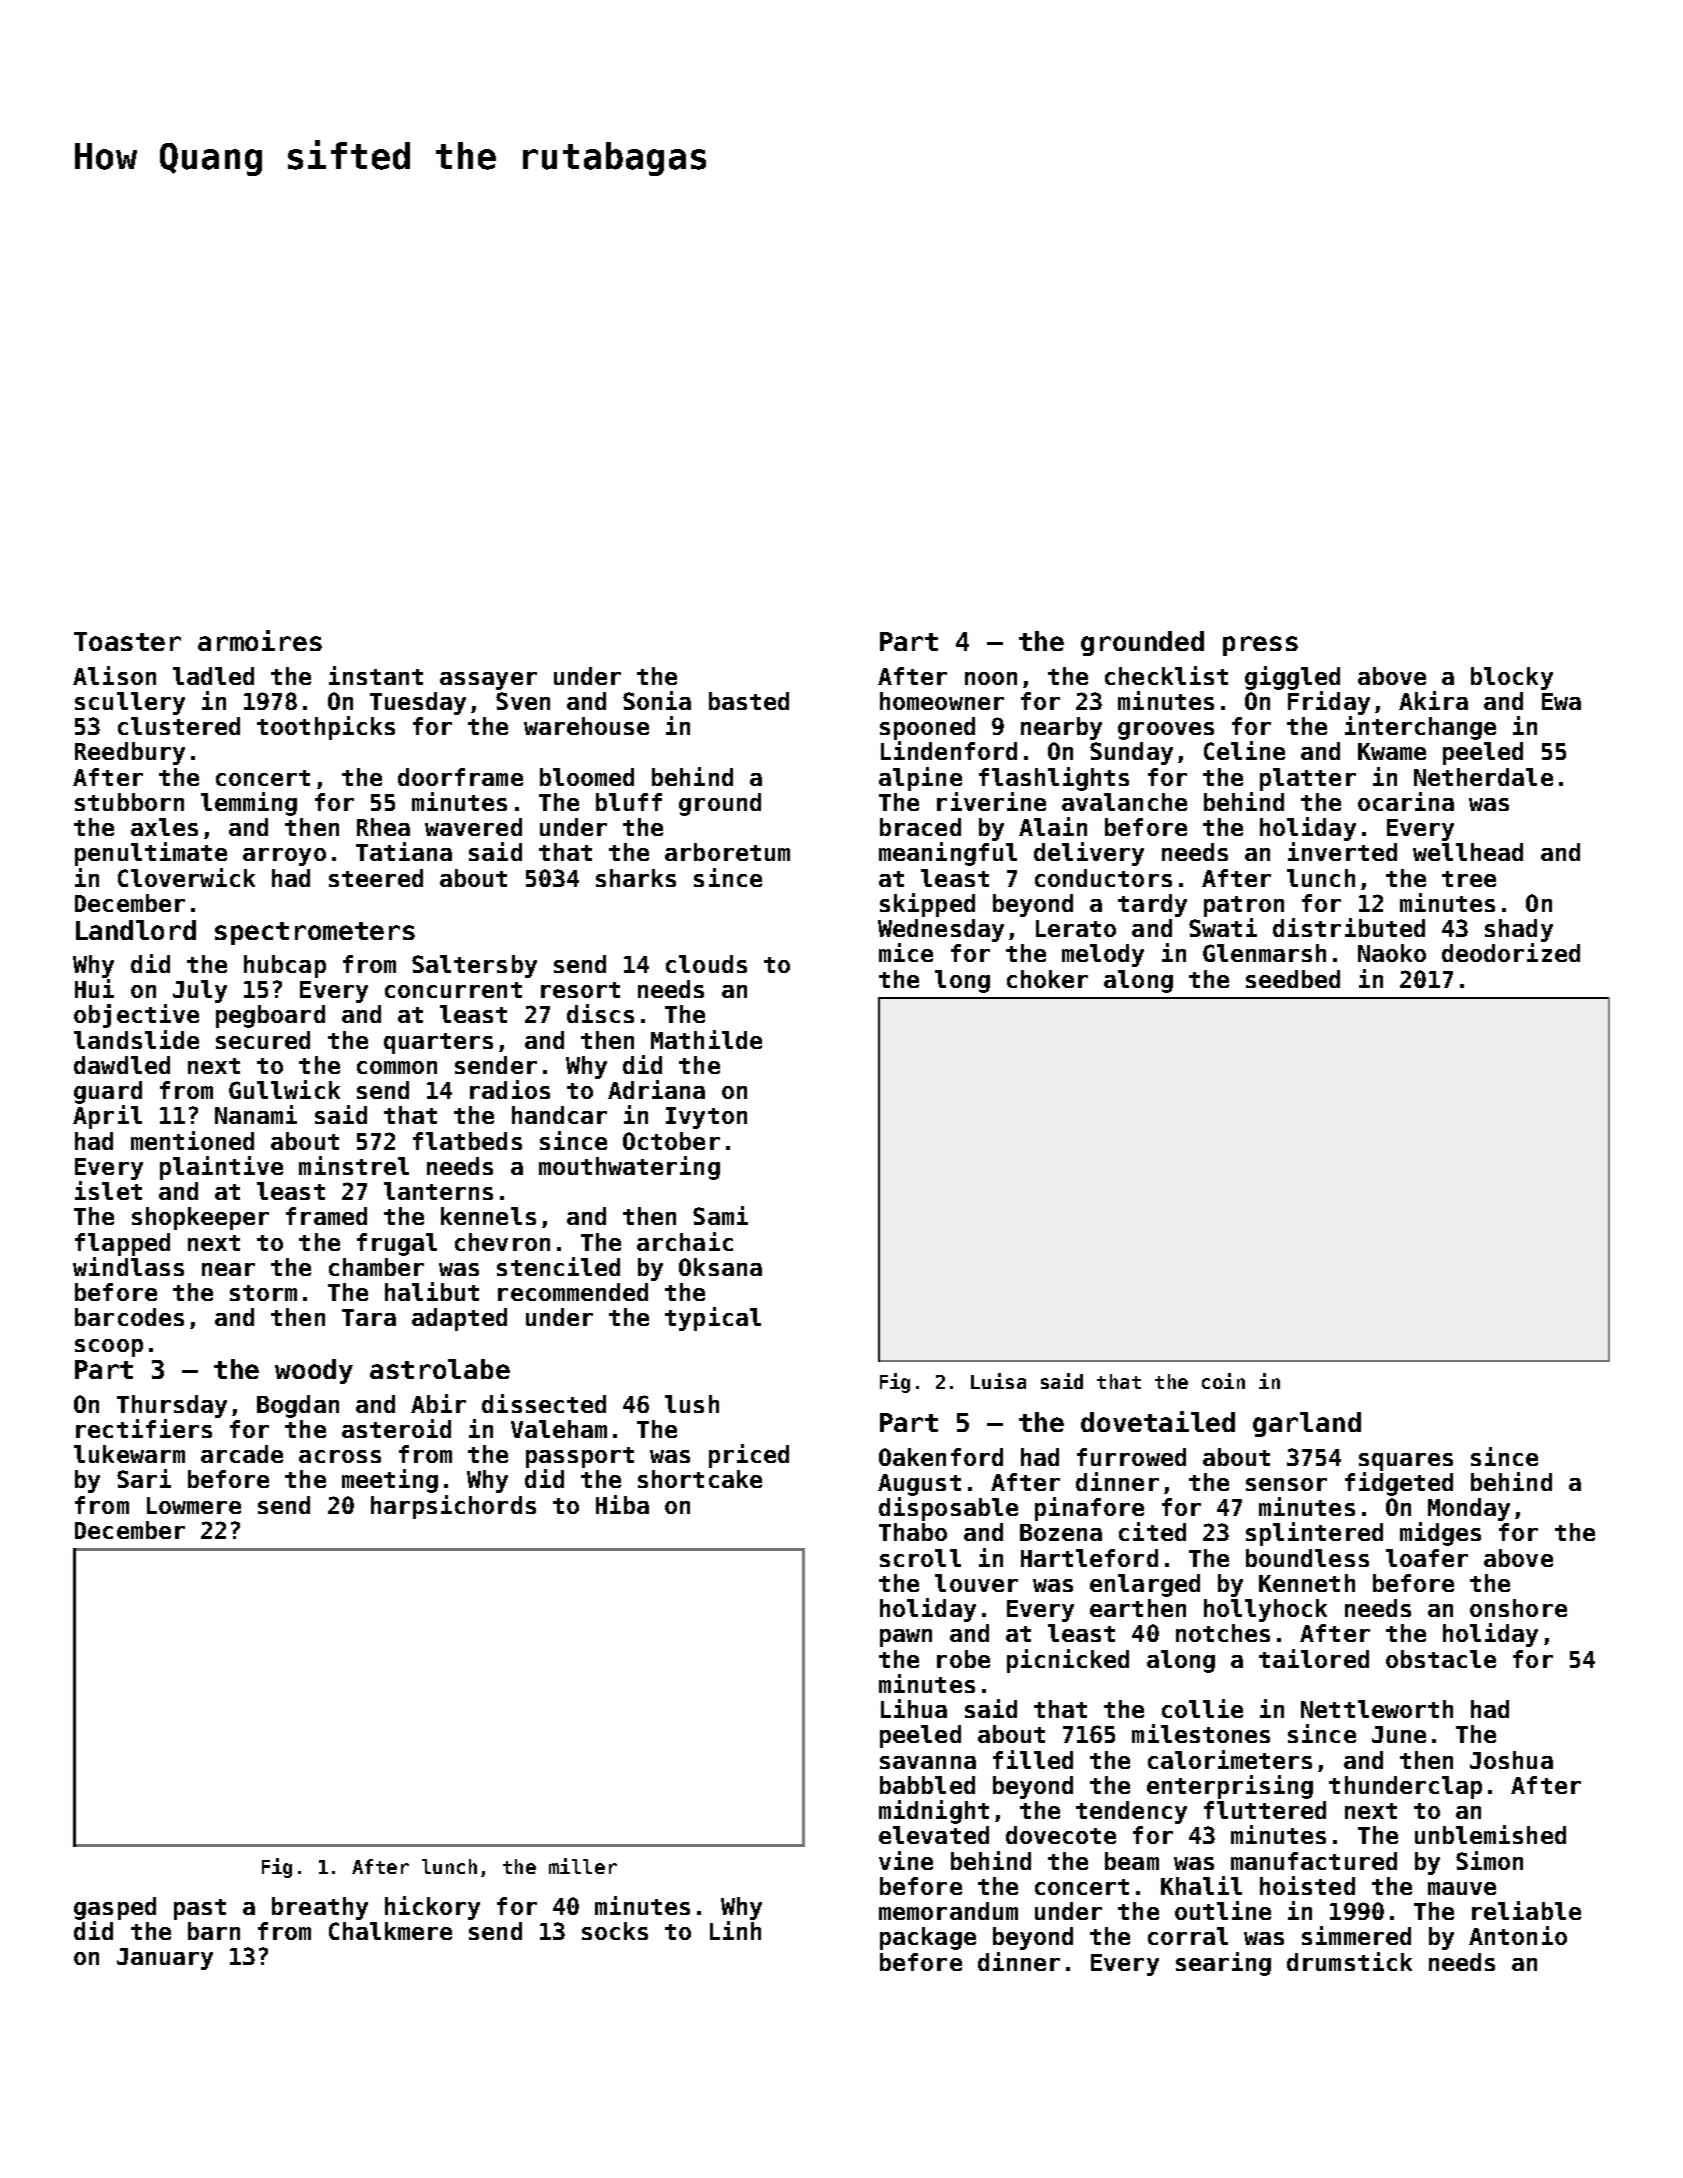  What do you see at coordinates (1512, 678) in the image?
I see `blocky` at bounding box center [1512, 678].
